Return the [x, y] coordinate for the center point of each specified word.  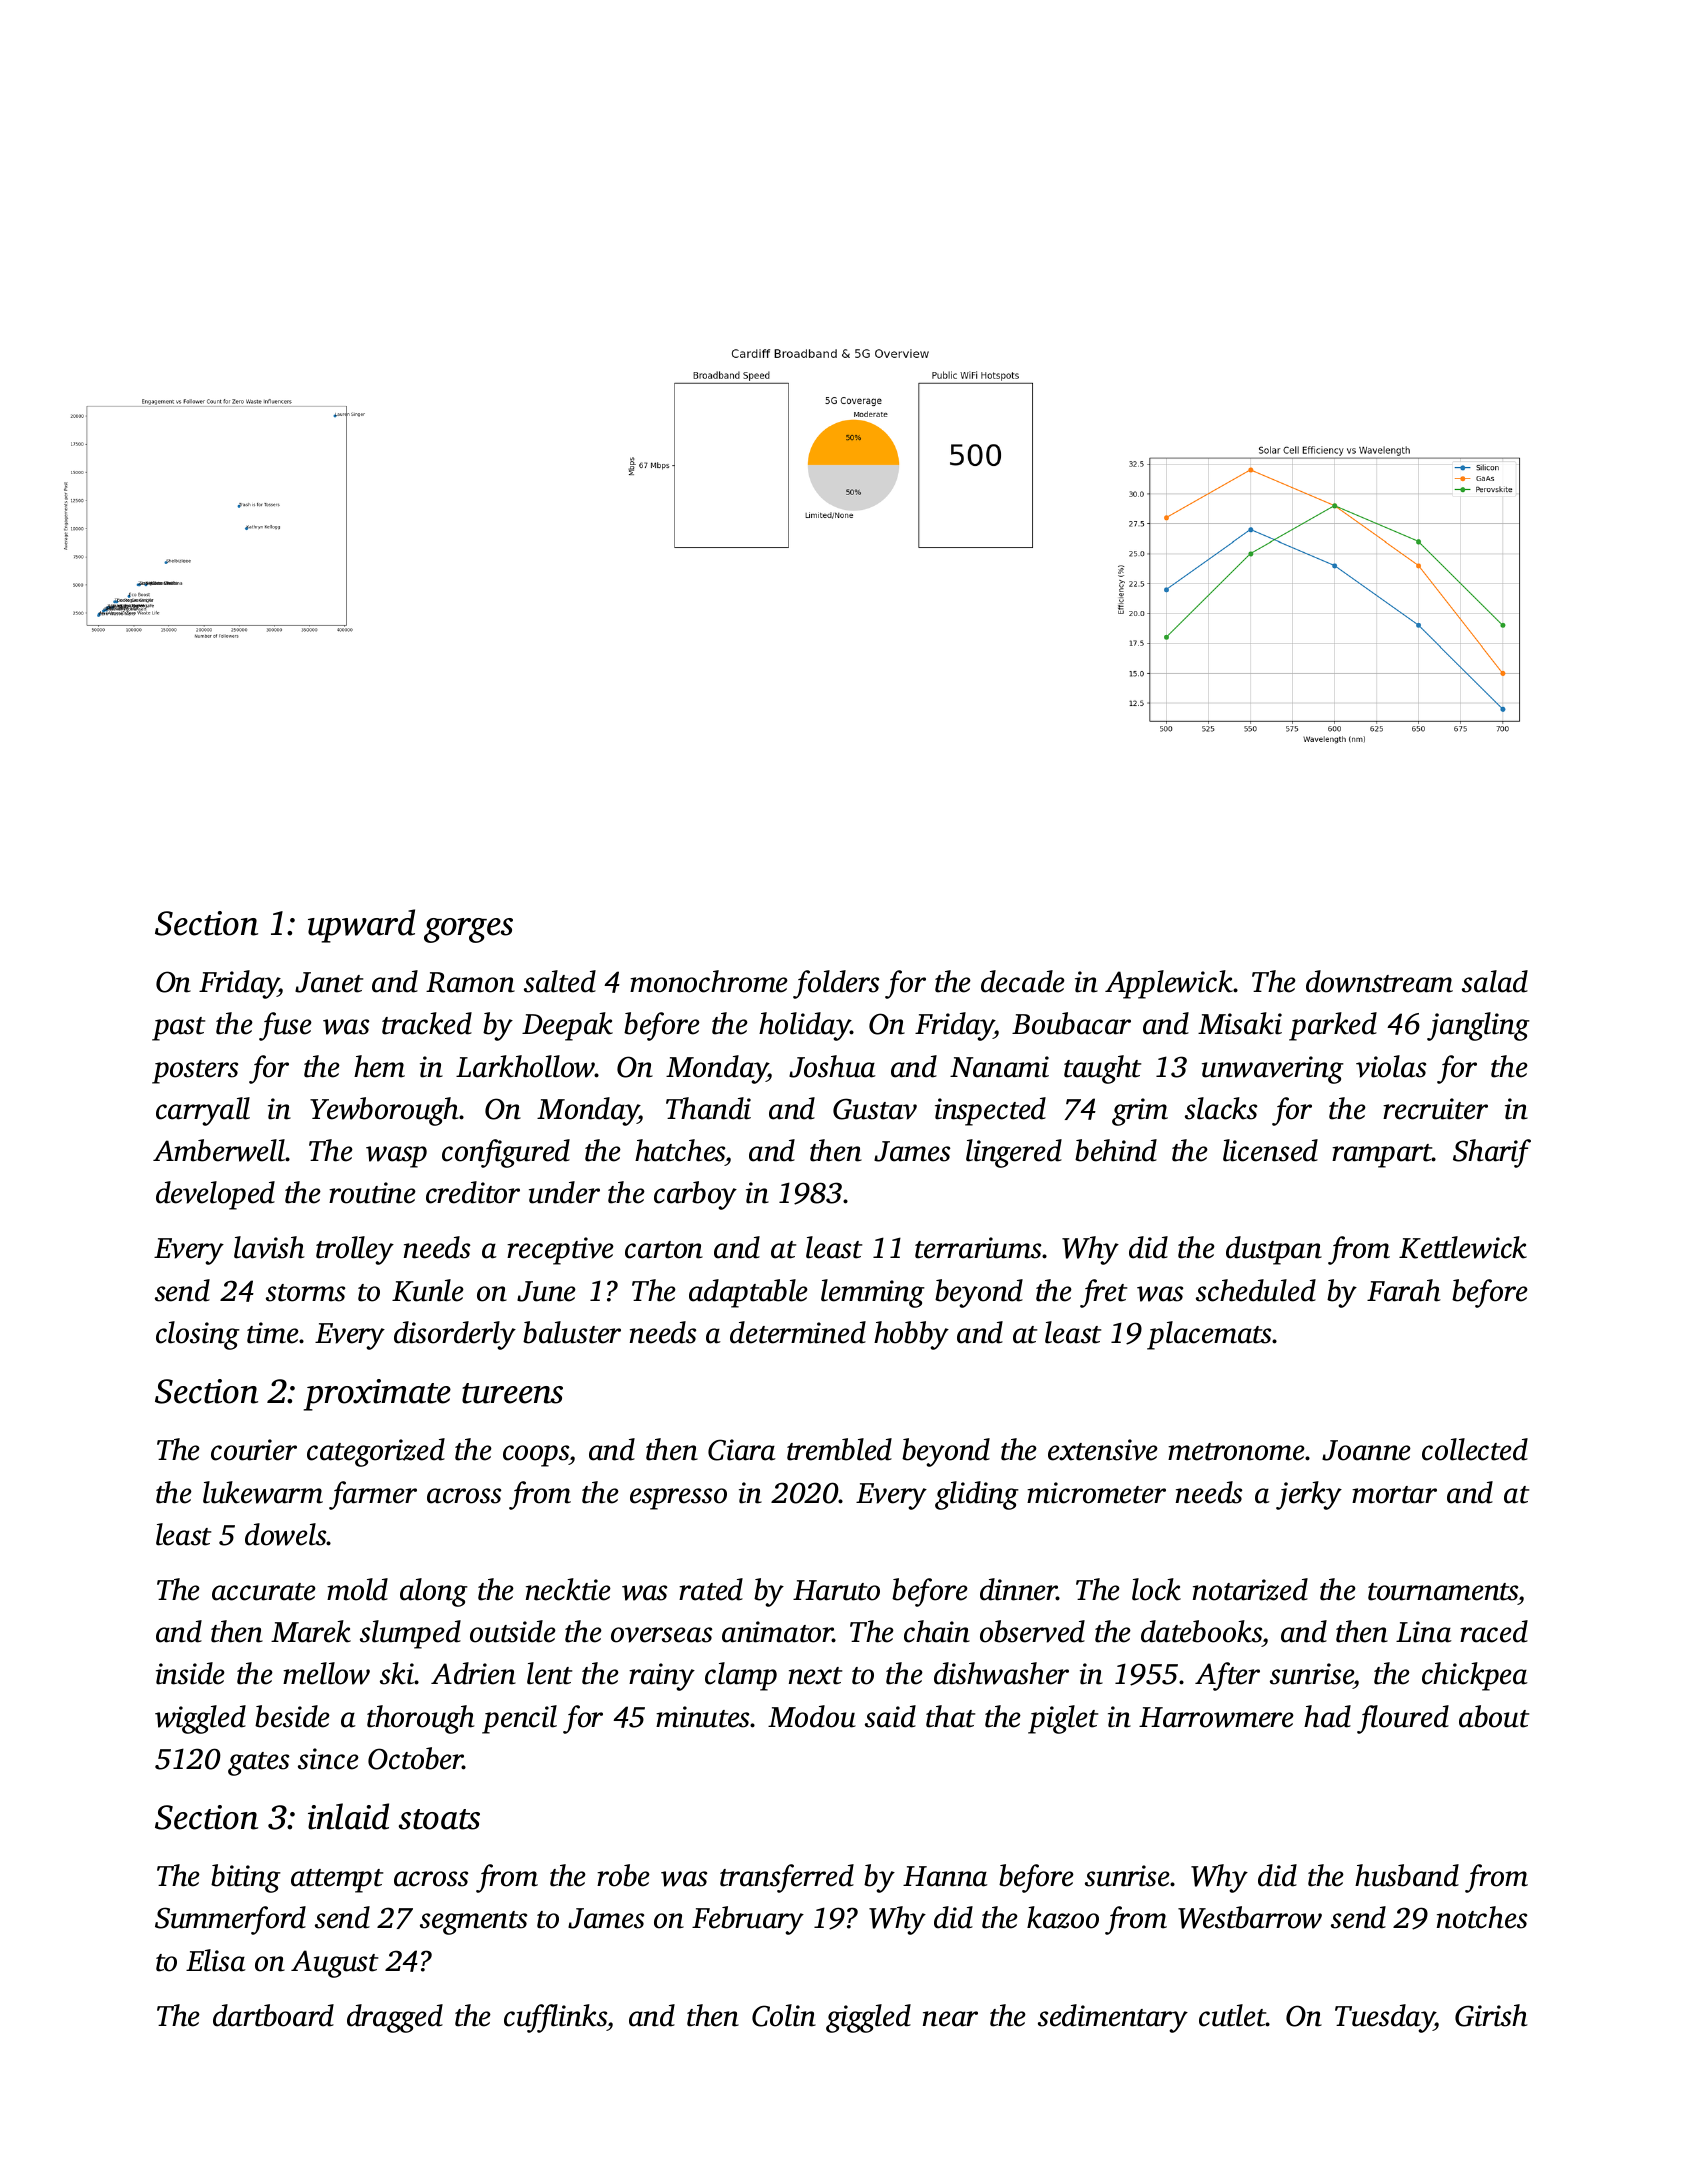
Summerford [230, 1920]
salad [1495, 981]
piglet [1063, 1719]
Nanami [999, 1067]
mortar [1394, 1495]
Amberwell [219, 1150]
